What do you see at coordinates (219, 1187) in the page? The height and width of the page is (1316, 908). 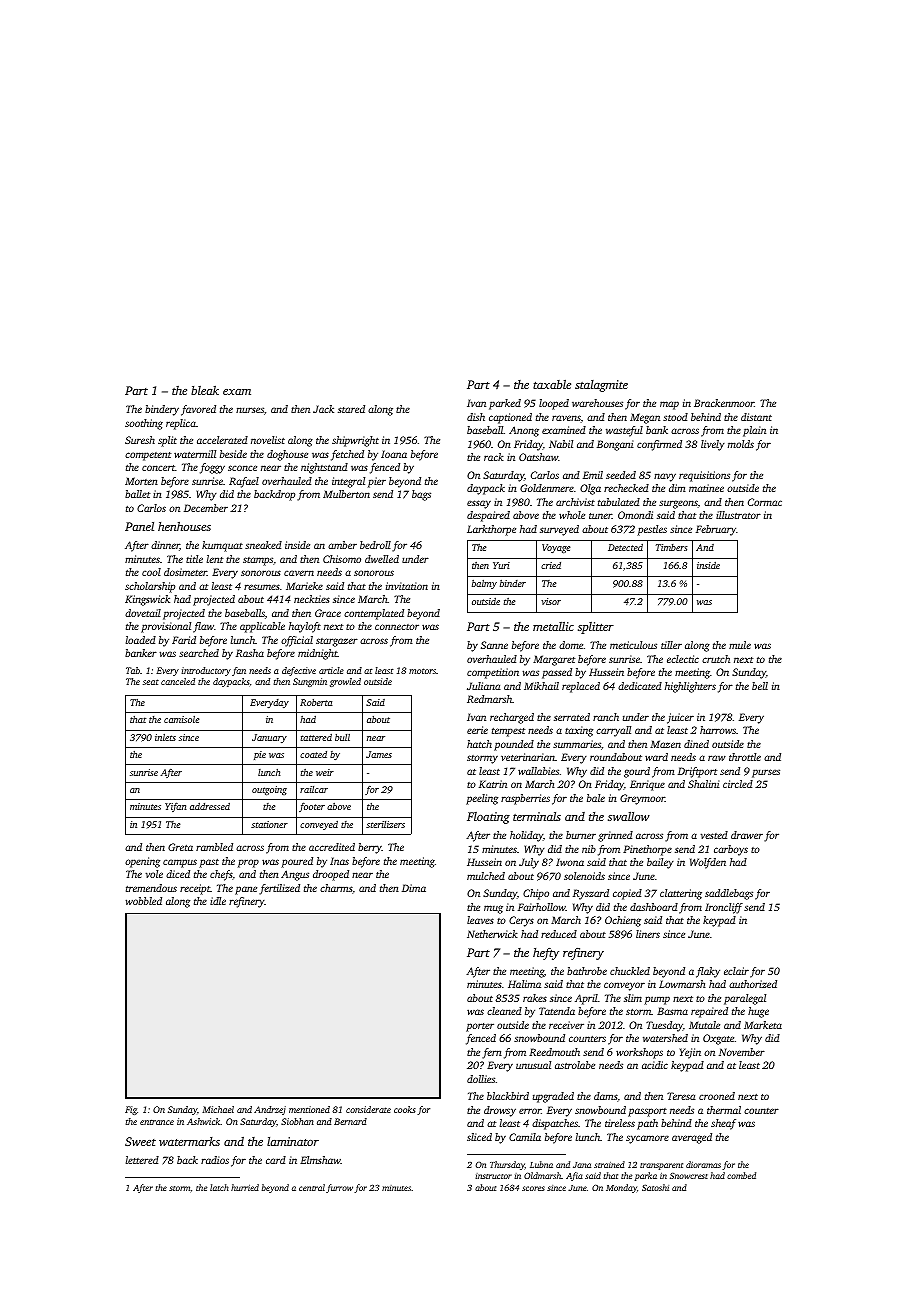 I see `latch` at bounding box center [219, 1187].
